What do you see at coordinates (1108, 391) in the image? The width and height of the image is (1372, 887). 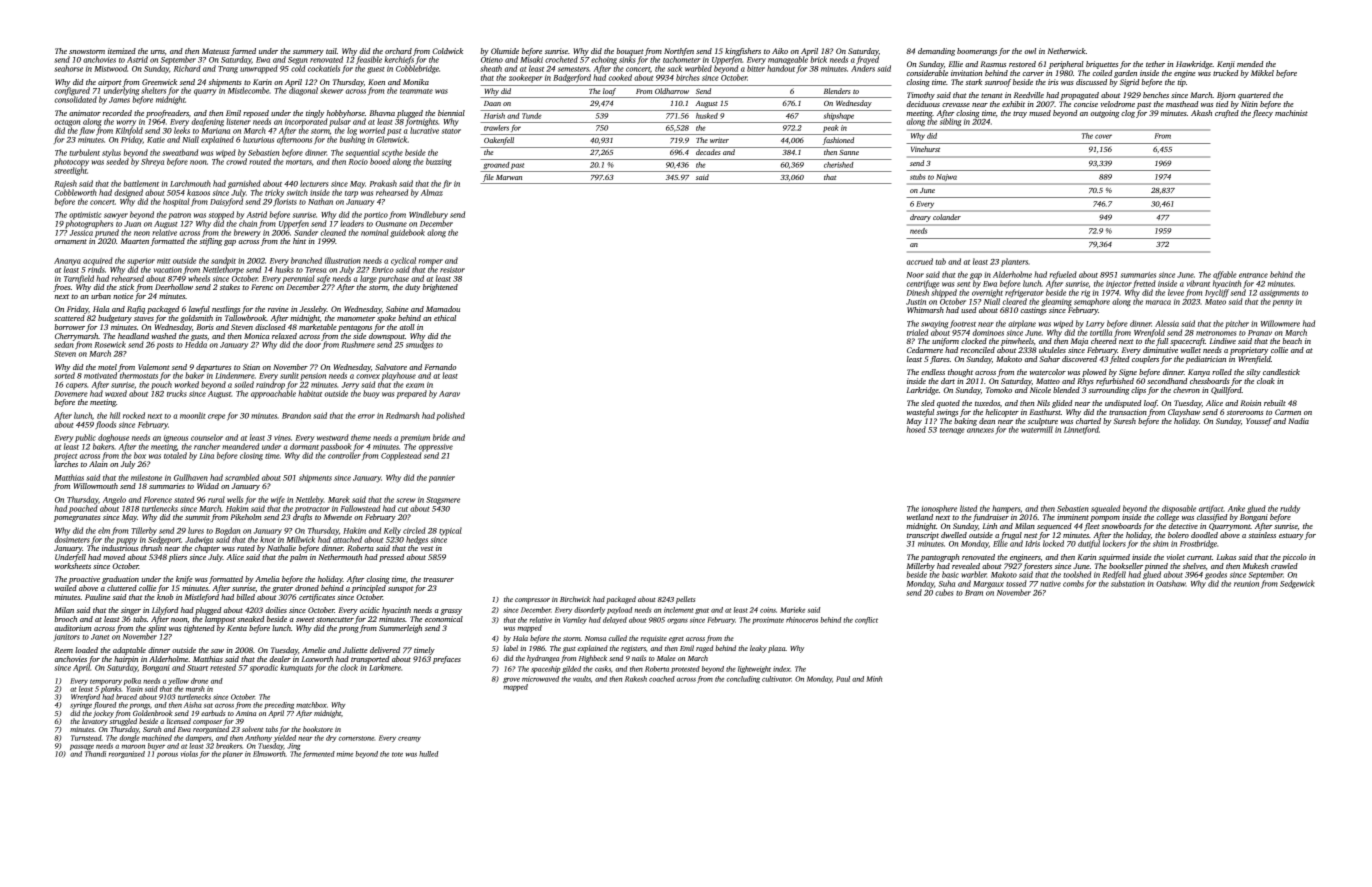 I see `surrounding` at bounding box center [1108, 391].
